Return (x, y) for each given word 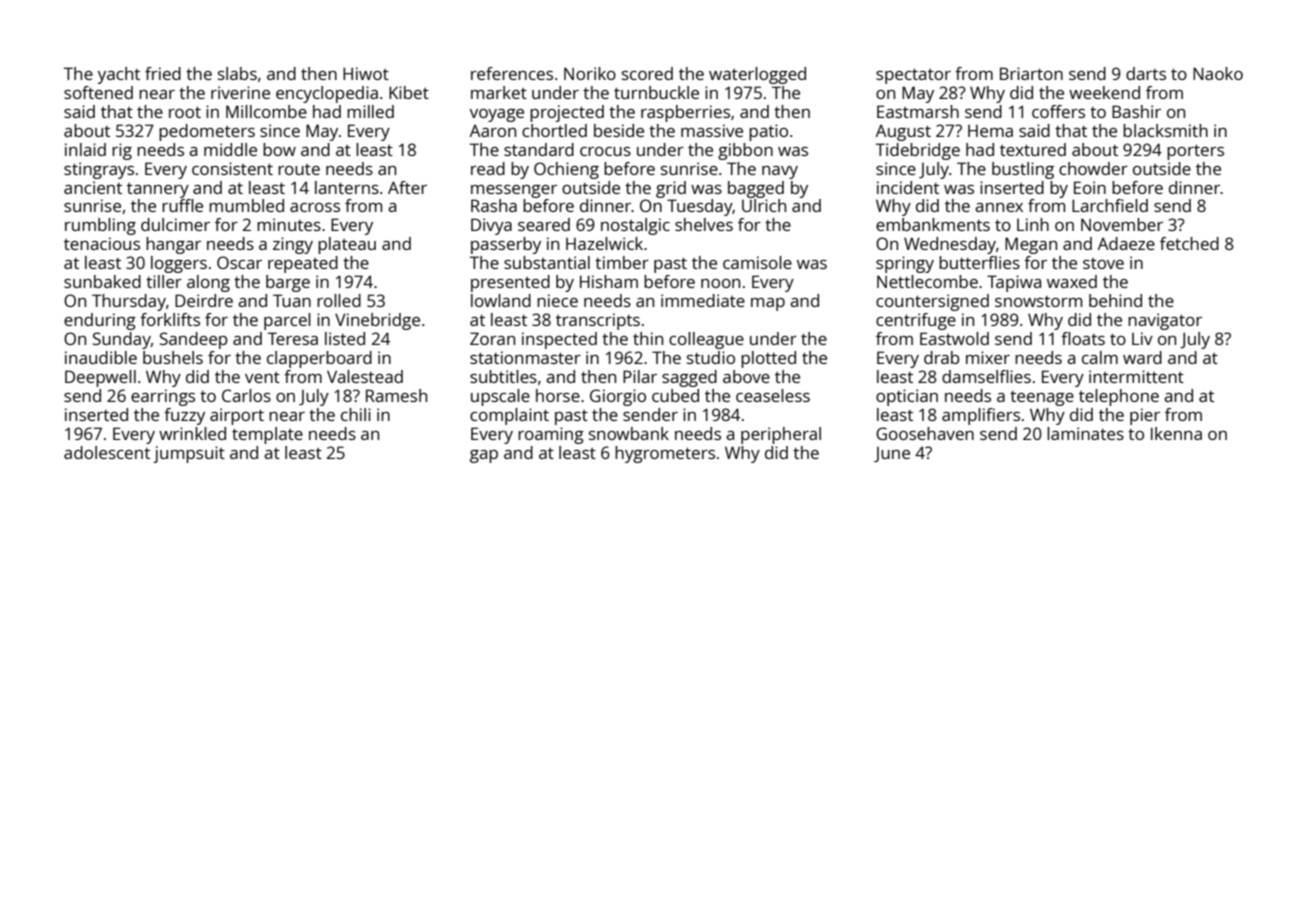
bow (279, 149)
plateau (347, 245)
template (267, 435)
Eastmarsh (918, 111)
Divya (491, 226)
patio (768, 132)
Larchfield (1110, 205)
